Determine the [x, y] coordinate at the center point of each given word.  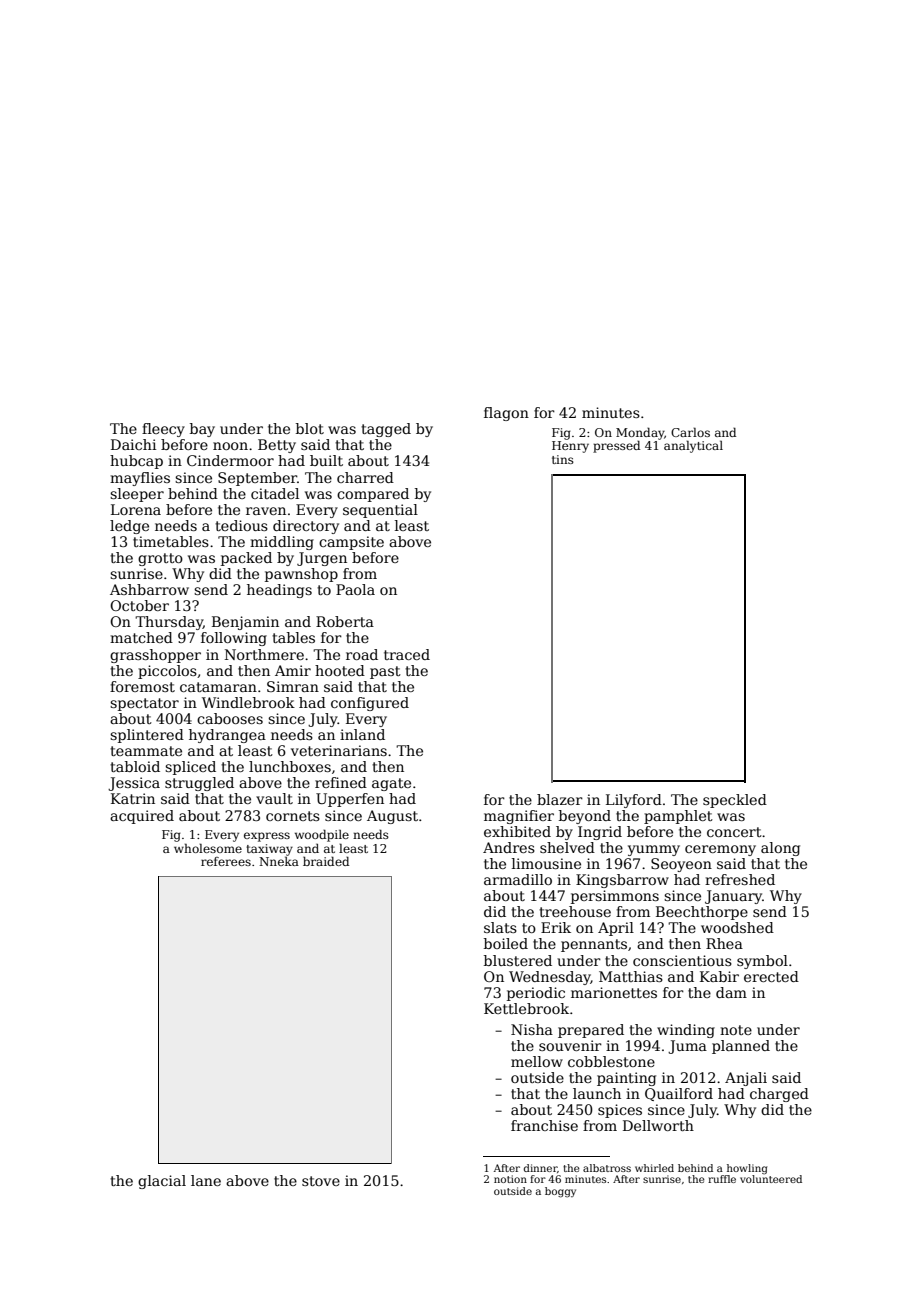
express [267, 837]
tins [563, 459]
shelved [567, 847]
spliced [190, 768]
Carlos [690, 432]
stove [321, 1181]
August [392, 817]
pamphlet [678, 817]
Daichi [133, 444]
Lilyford [634, 801]
